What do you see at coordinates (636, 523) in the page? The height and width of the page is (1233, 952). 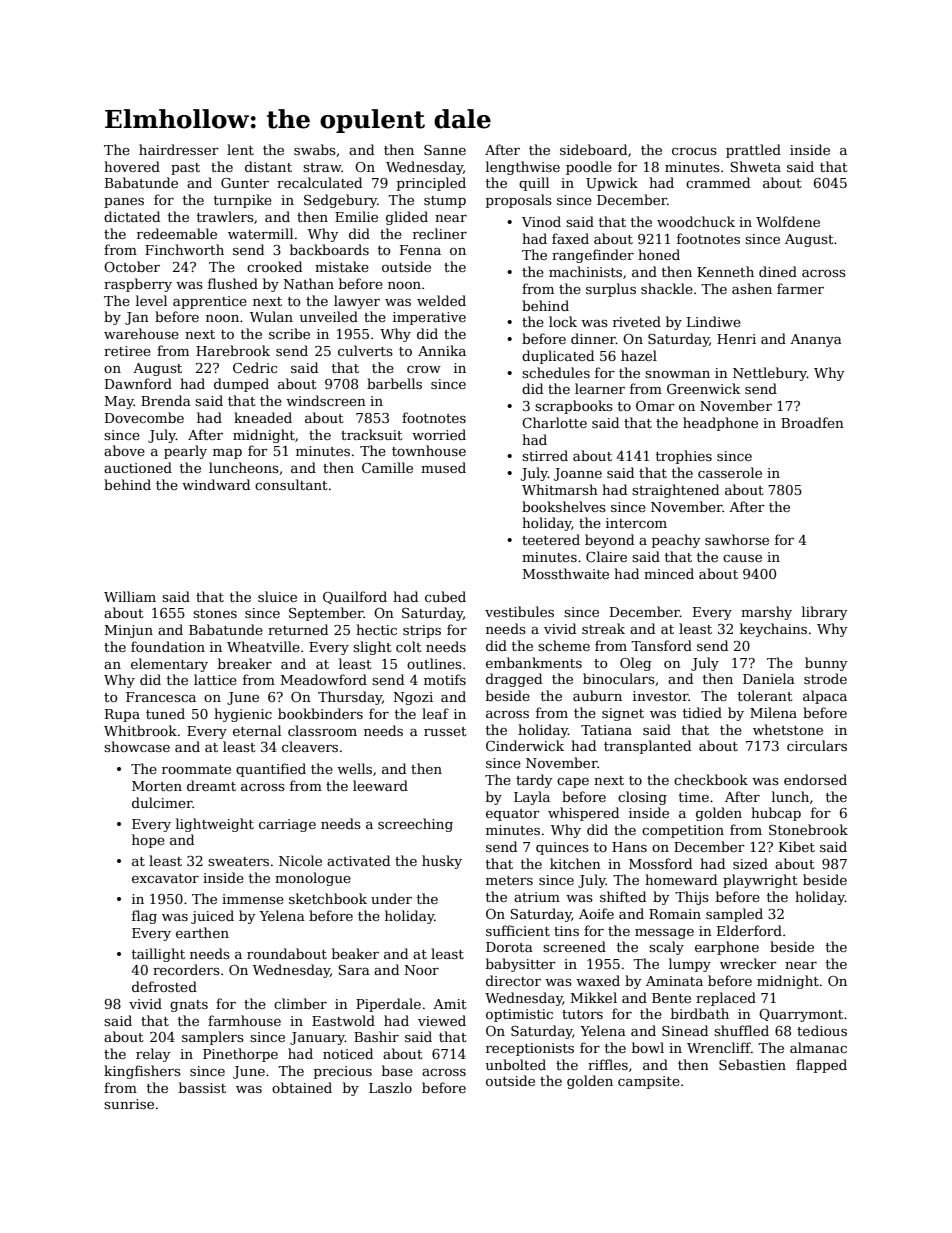 I see `intercom` at bounding box center [636, 523].
